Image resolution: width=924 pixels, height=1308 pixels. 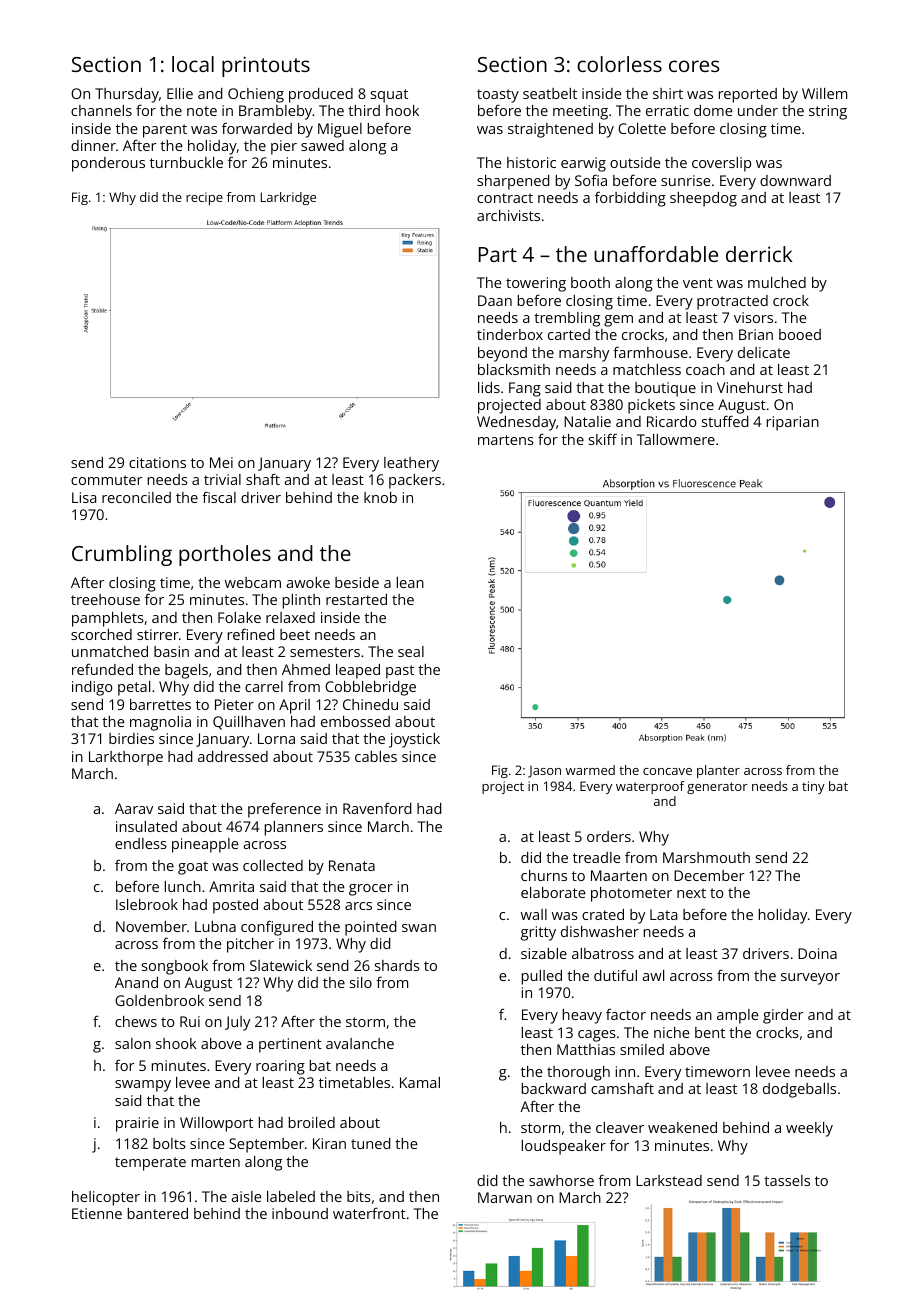 What do you see at coordinates (793, 423) in the screenshot?
I see `riparian` at bounding box center [793, 423].
